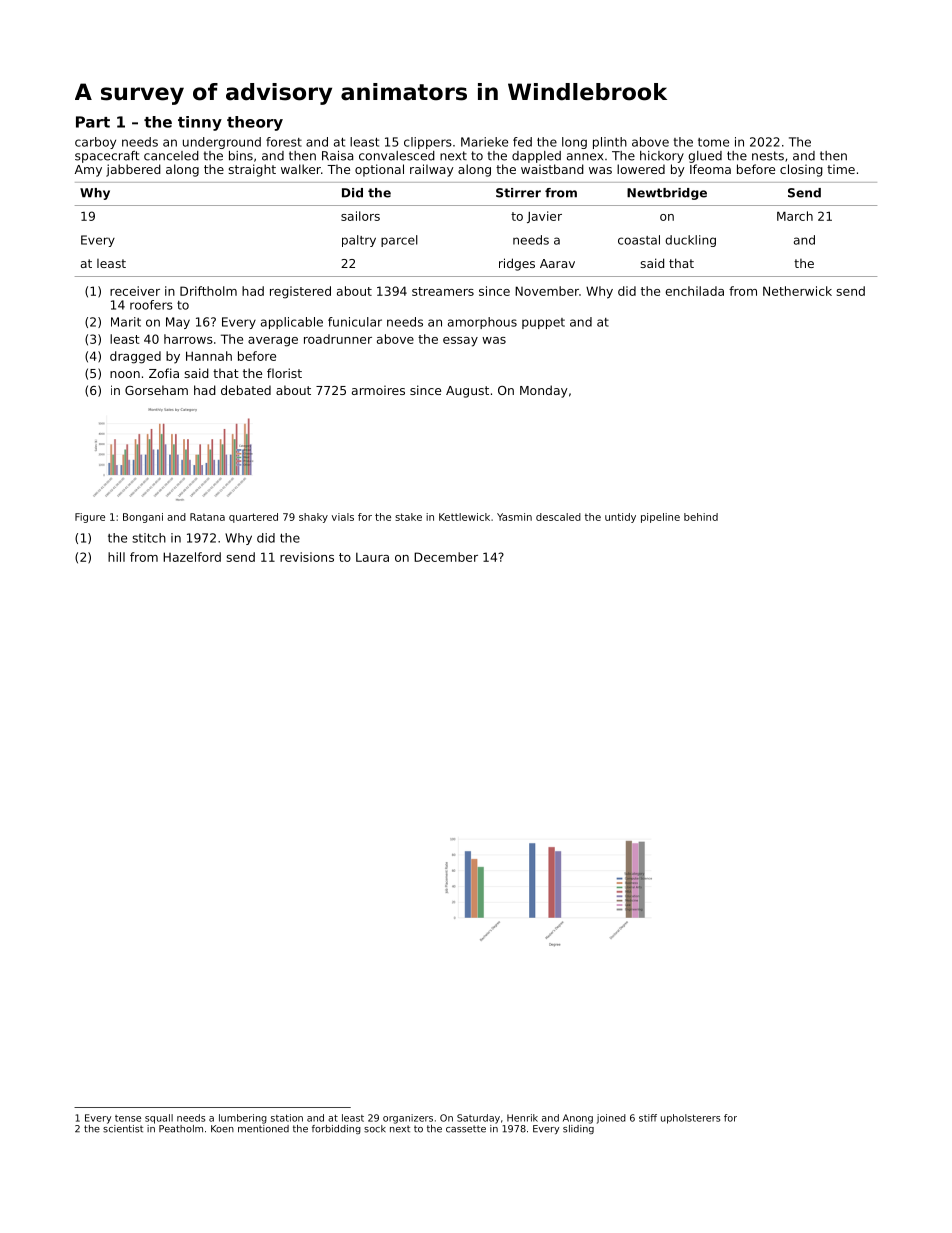  I want to click on sailors, so click(360, 216).
